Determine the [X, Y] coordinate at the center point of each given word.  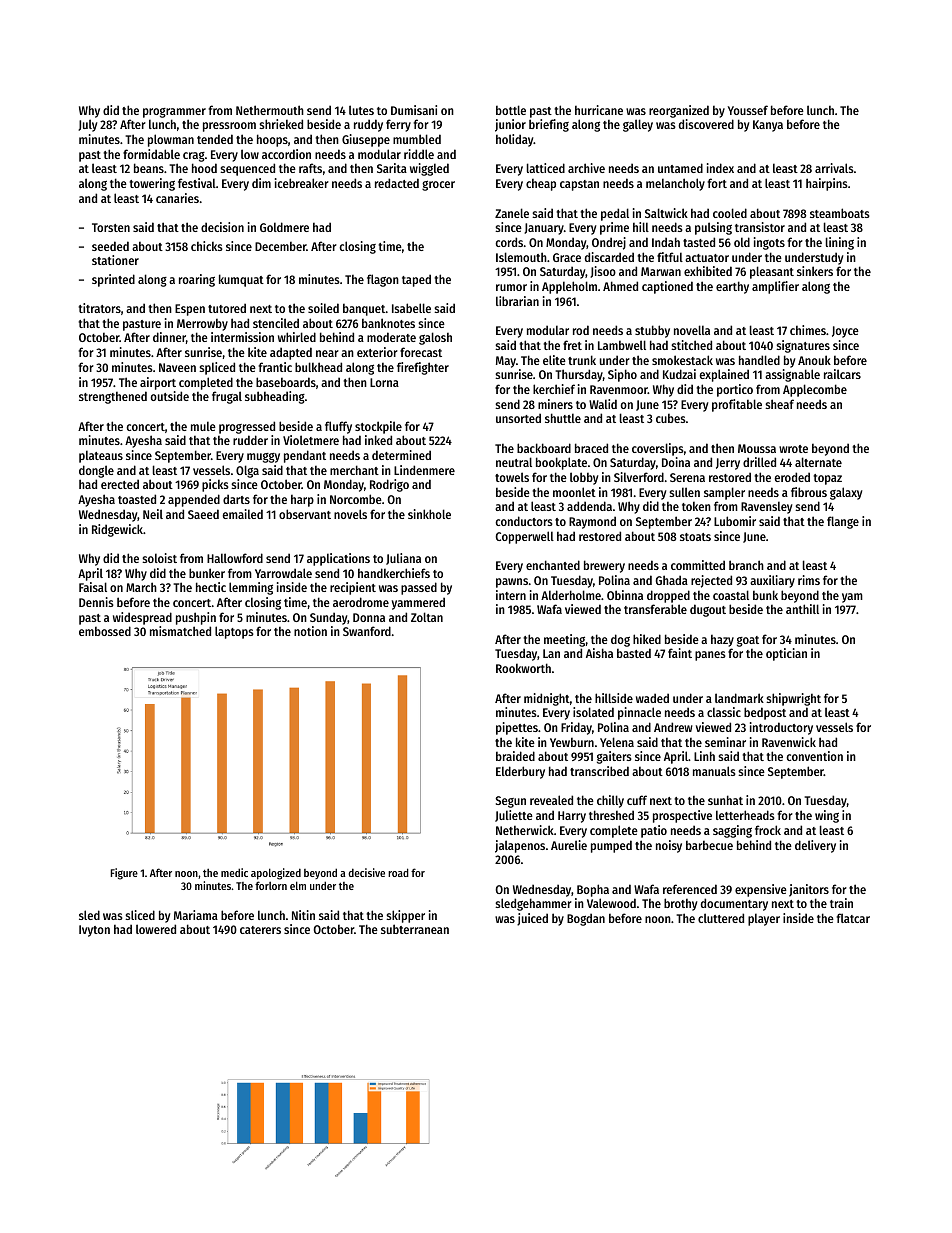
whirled [297, 337]
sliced [140, 915]
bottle [511, 110]
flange [843, 522]
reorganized [679, 111]
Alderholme [571, 595]
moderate [391, 337]
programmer [174, 113]
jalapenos [520, 846]
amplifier [775, 287]
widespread [142, 618]
